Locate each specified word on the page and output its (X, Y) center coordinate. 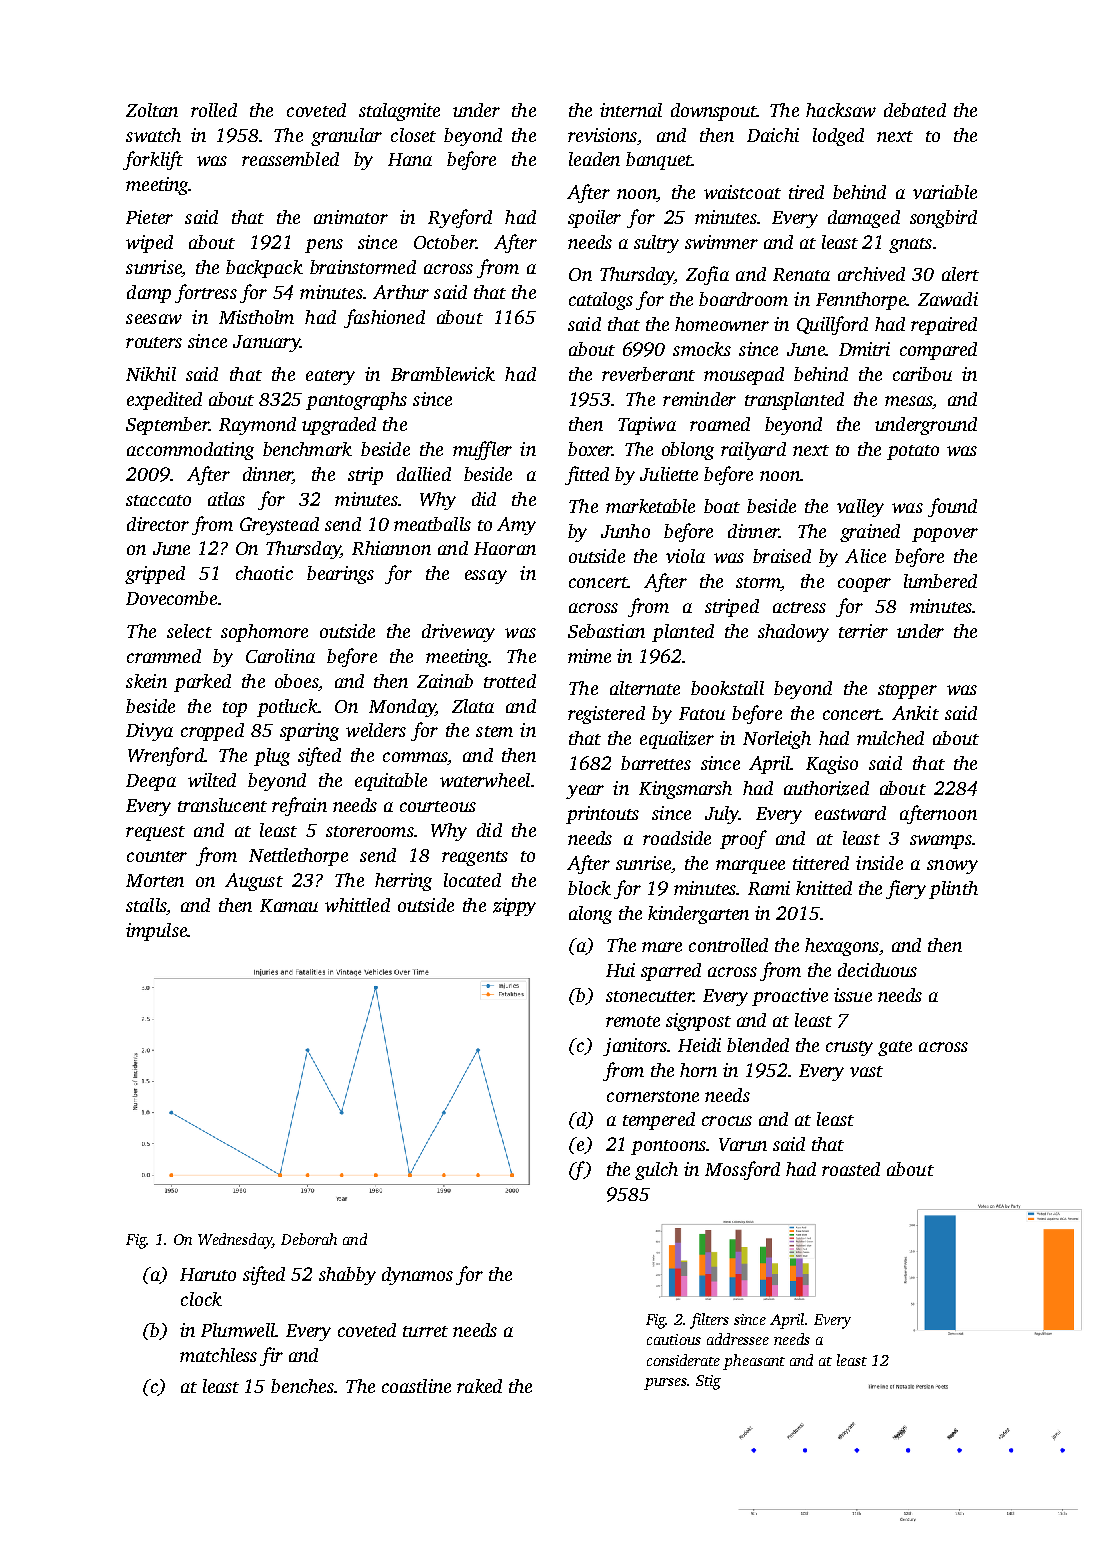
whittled (357, 905)
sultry (656, 244)
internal (631, 110)
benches (302, 1386)
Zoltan (152, 110)
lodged (838, 137)
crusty (849, 1048)
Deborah (309, 1239)
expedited (164, 401)
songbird (943, 219)
